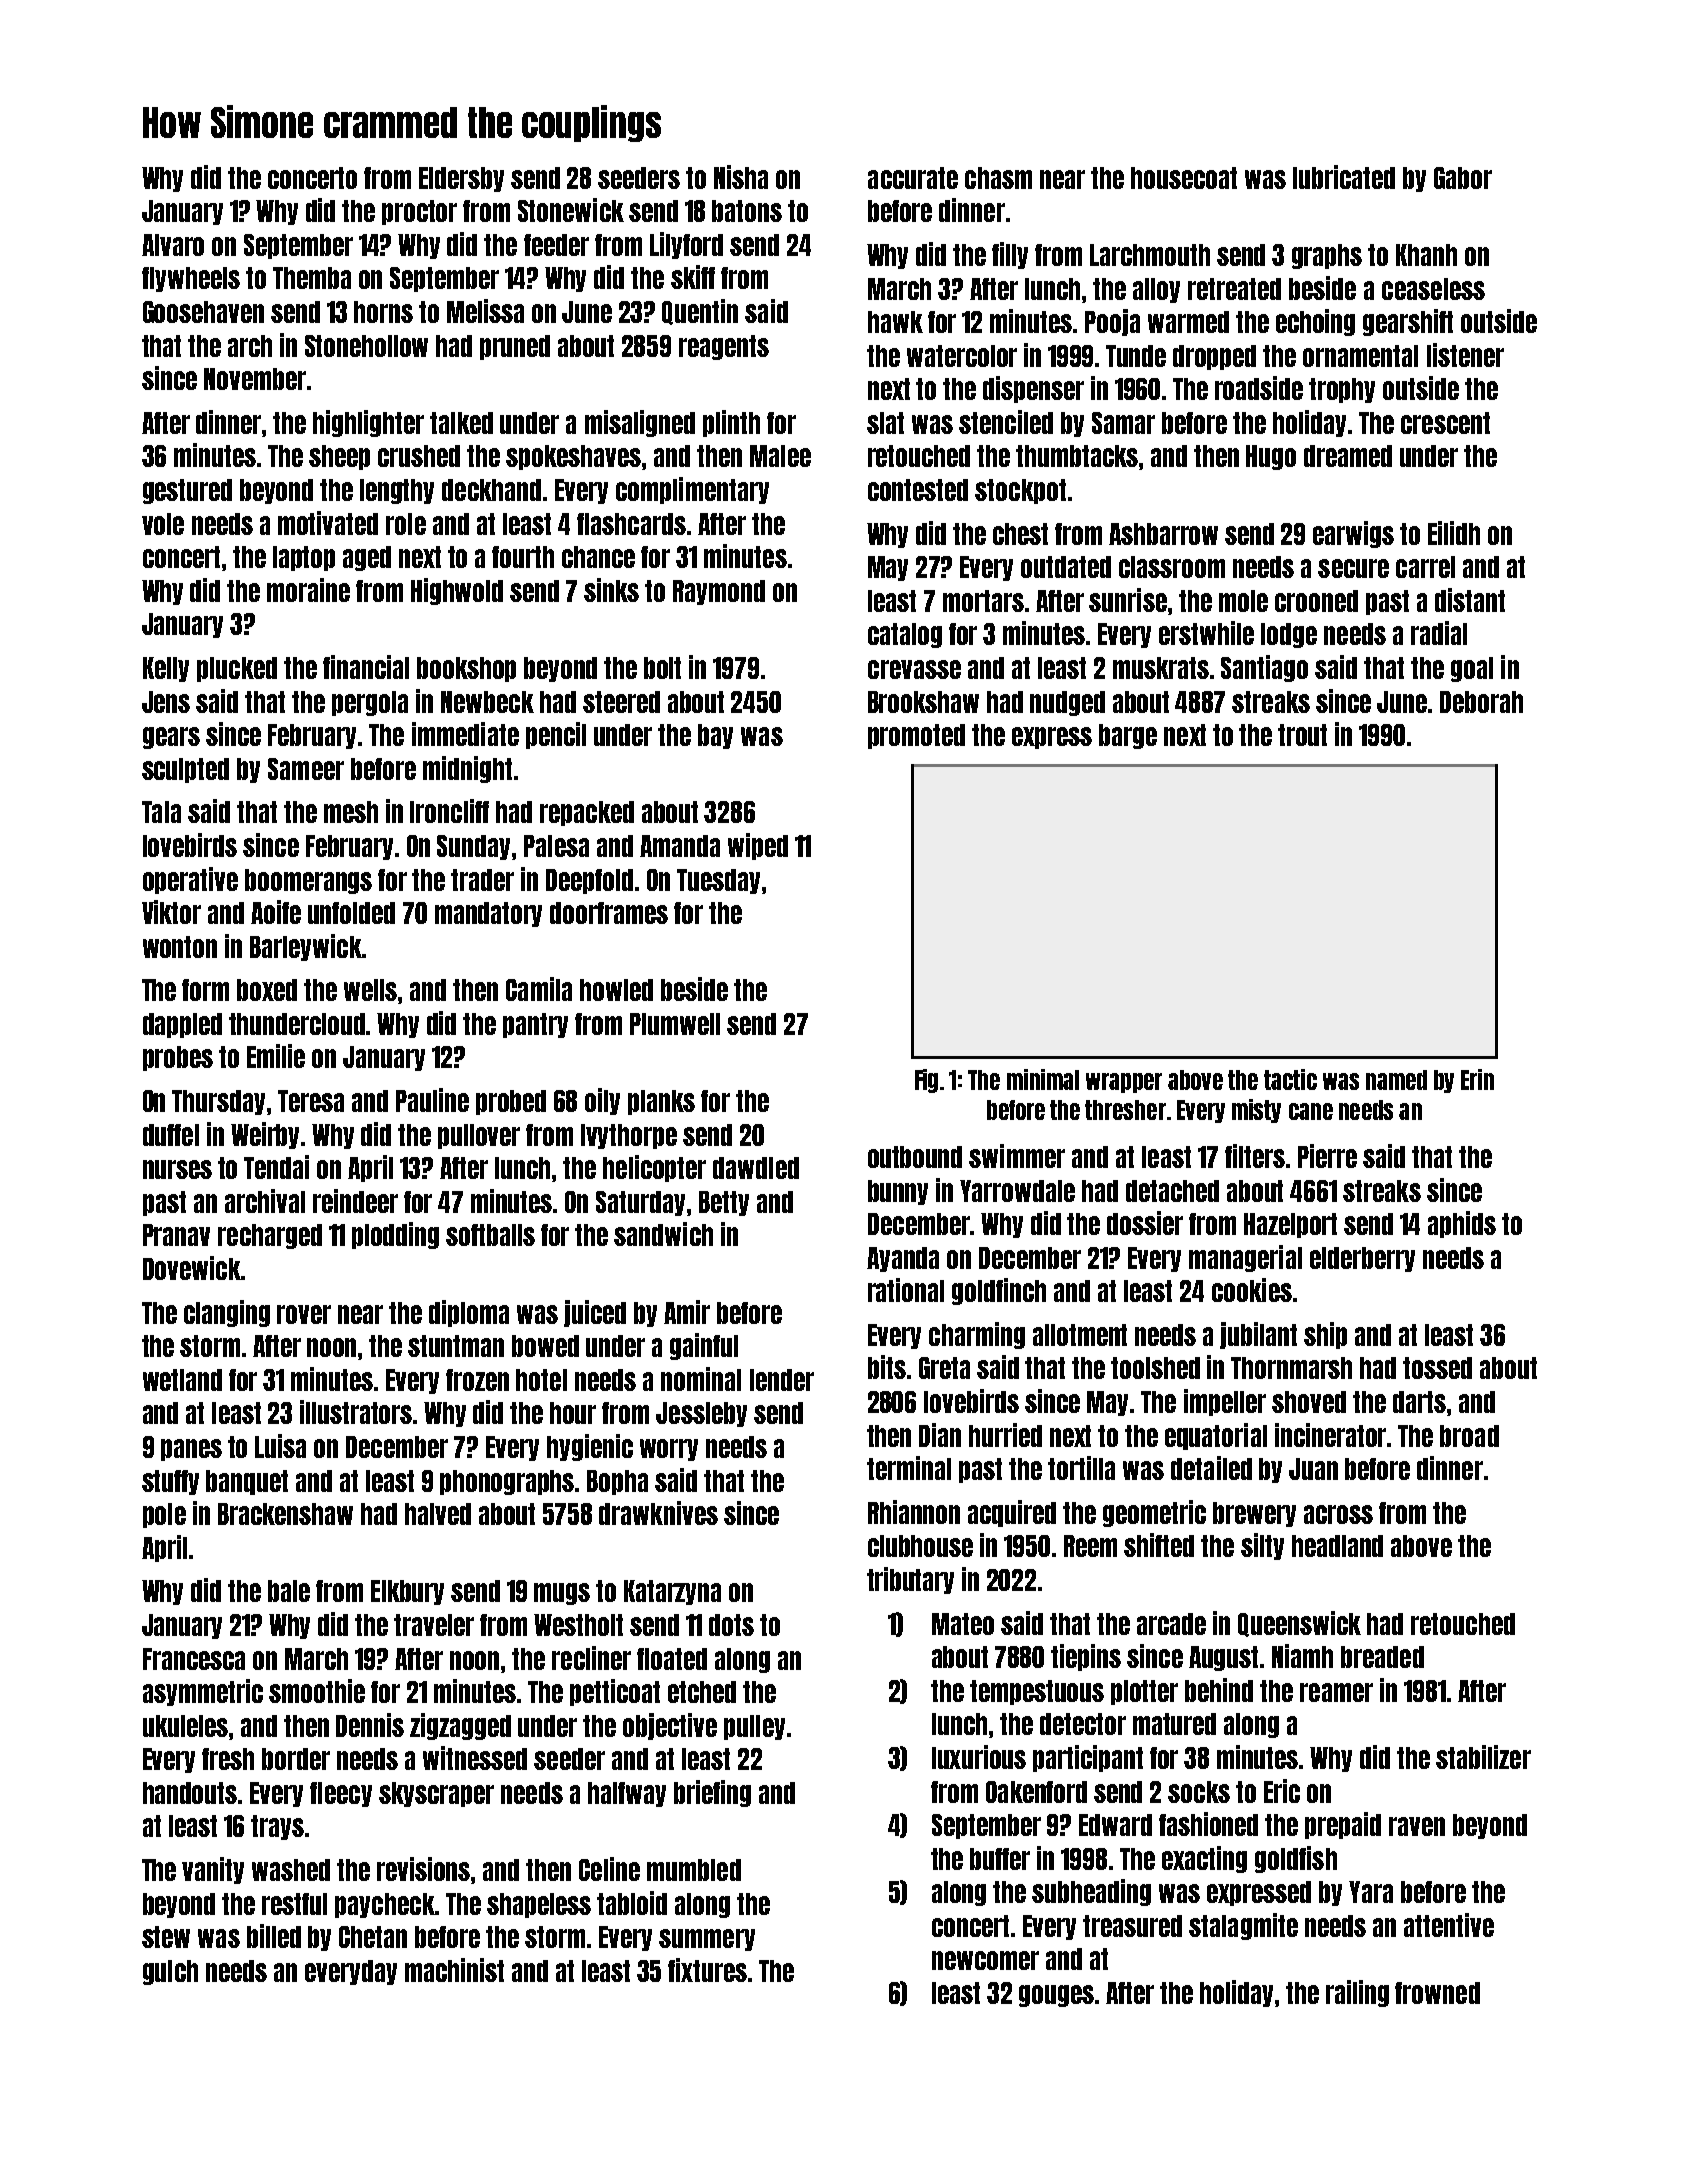 The width and height of the document is (1683, 2178). What do you see at coordinates (454, 1970) in the document?
I see `machinist` at bounding box center [454, 1970].
